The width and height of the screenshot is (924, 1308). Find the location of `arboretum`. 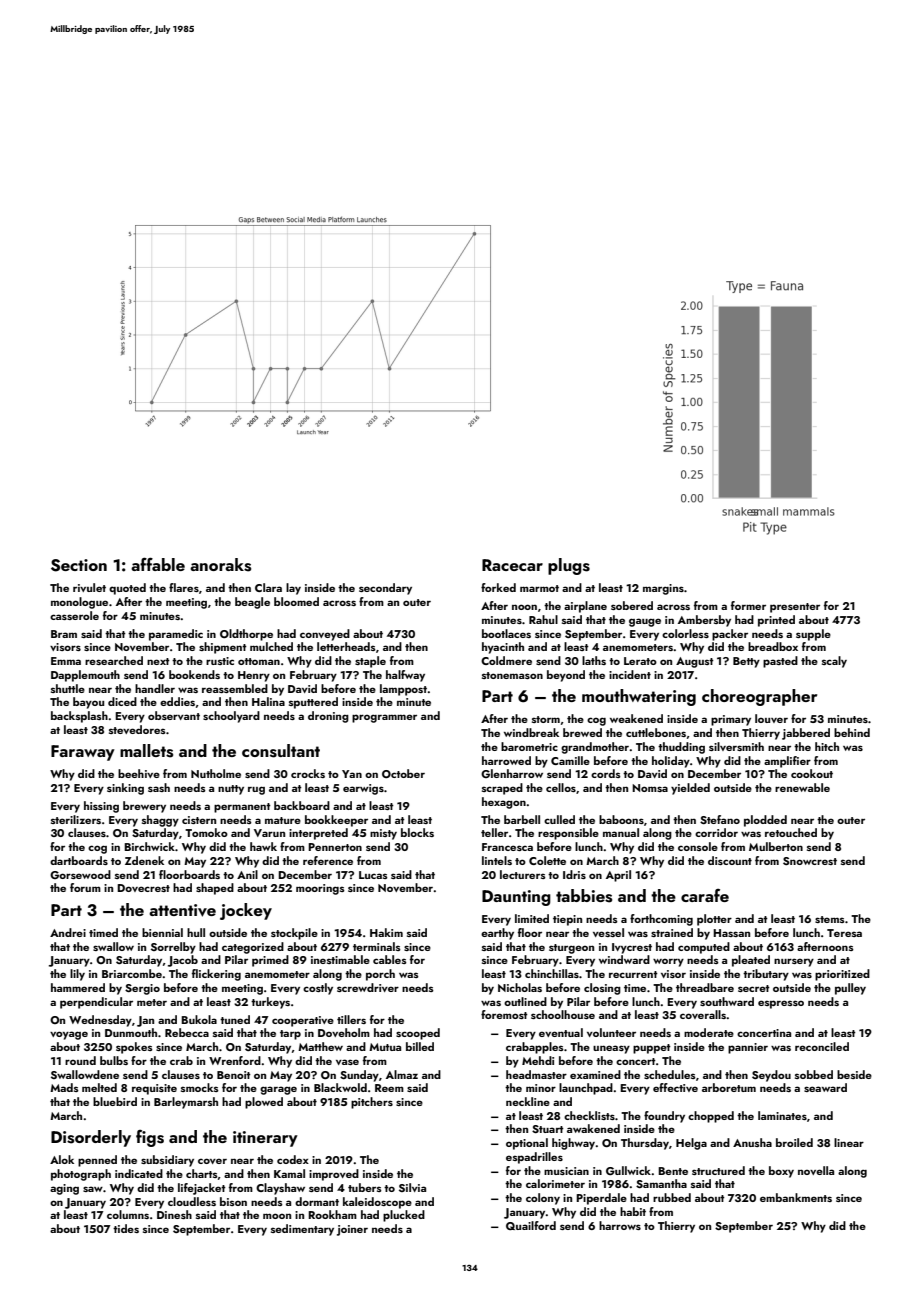

arboretum is located at coordinates (729, 1087).
